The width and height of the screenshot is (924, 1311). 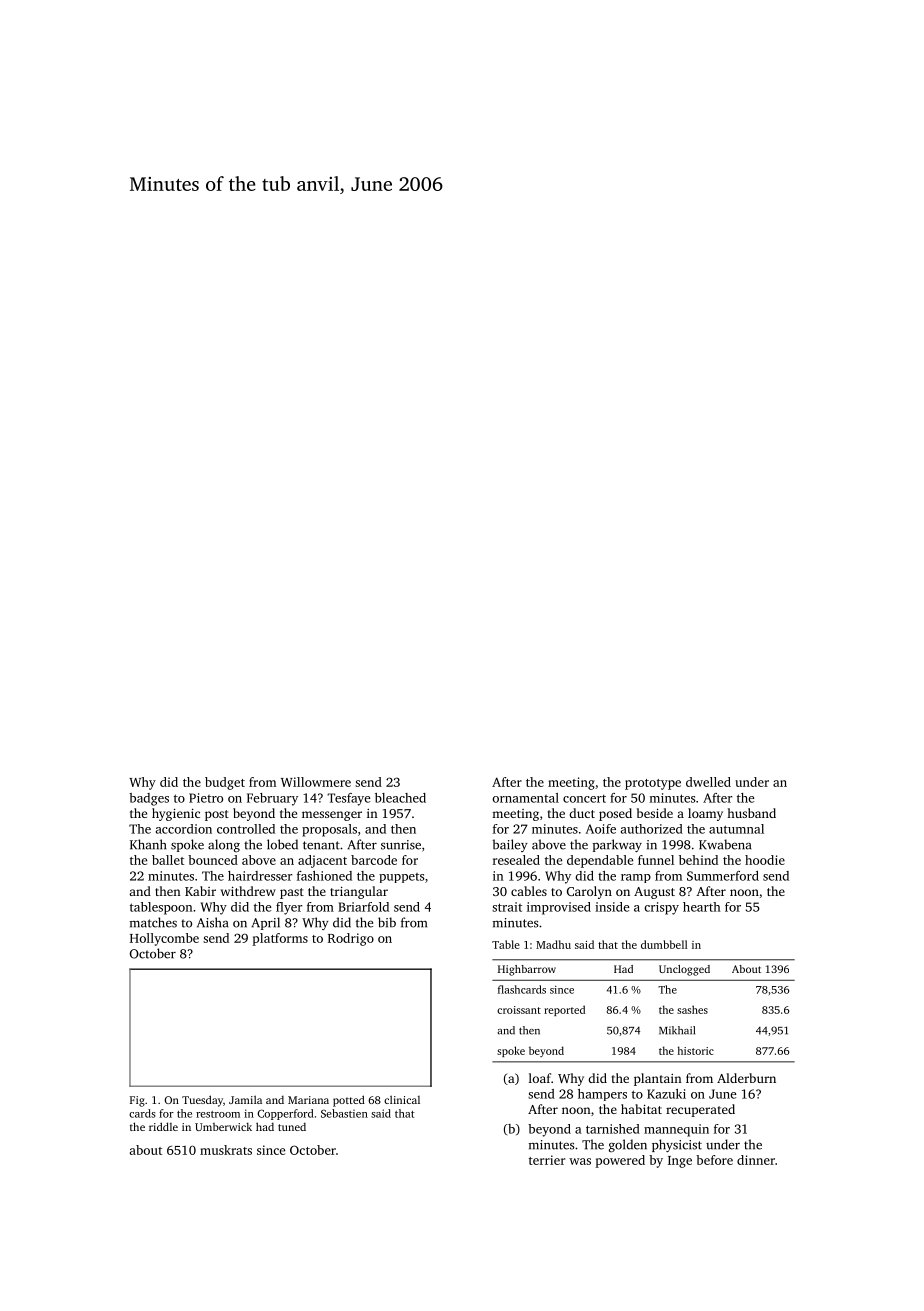 What do you see at coordinates (620, 1161) in the screenshot?
I see `powered` at bounding box center [620, 1161].
